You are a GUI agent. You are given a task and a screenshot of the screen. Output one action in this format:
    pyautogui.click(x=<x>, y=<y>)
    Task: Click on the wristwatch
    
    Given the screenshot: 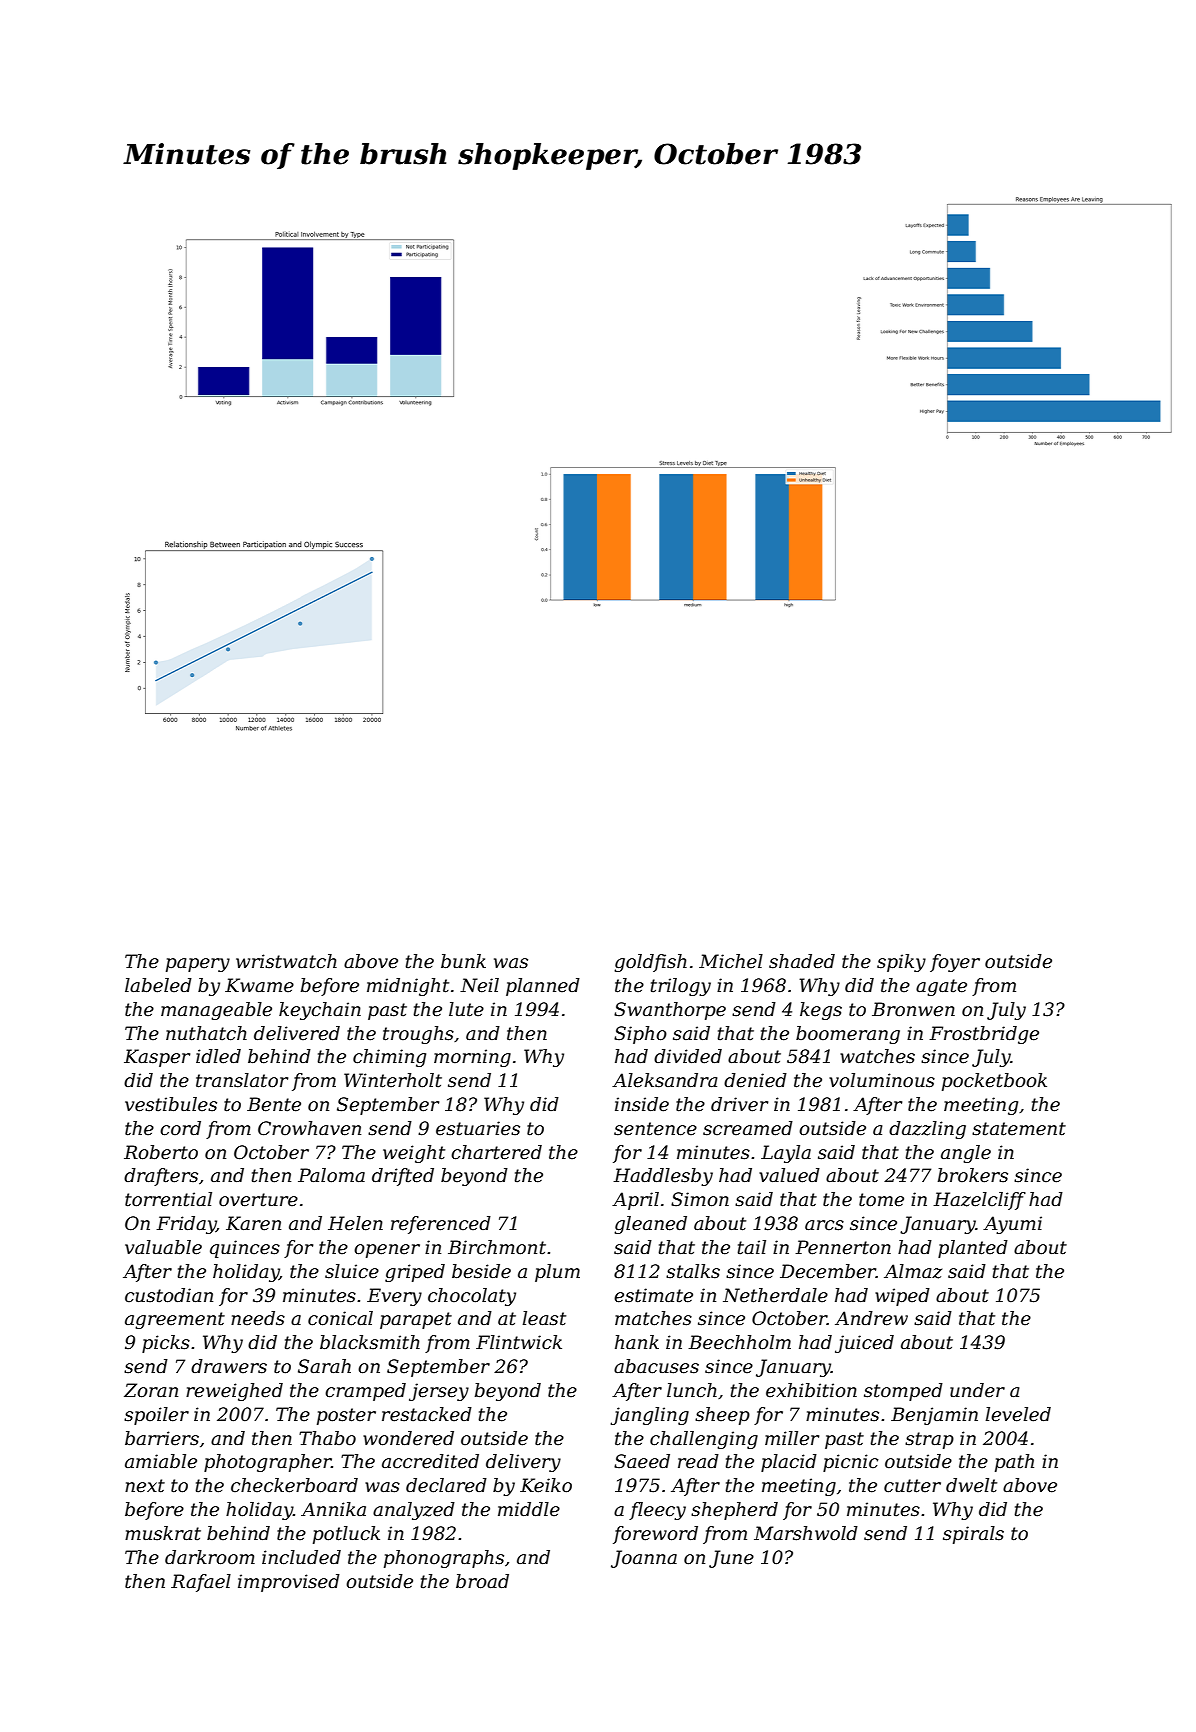 What is the action you would take?
    pyautogui.click(x=286, y=961)
